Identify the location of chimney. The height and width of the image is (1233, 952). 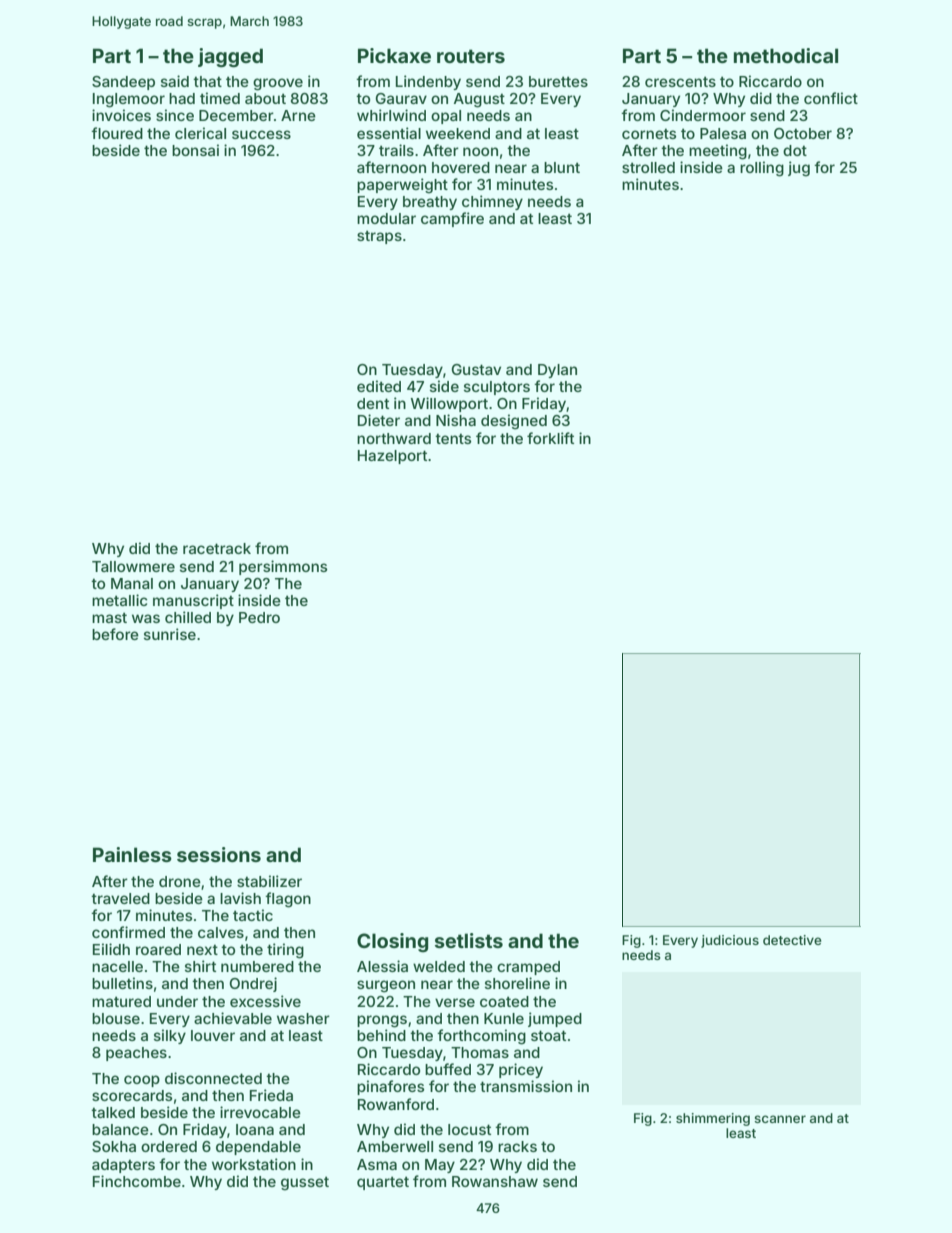
(492, 202).
